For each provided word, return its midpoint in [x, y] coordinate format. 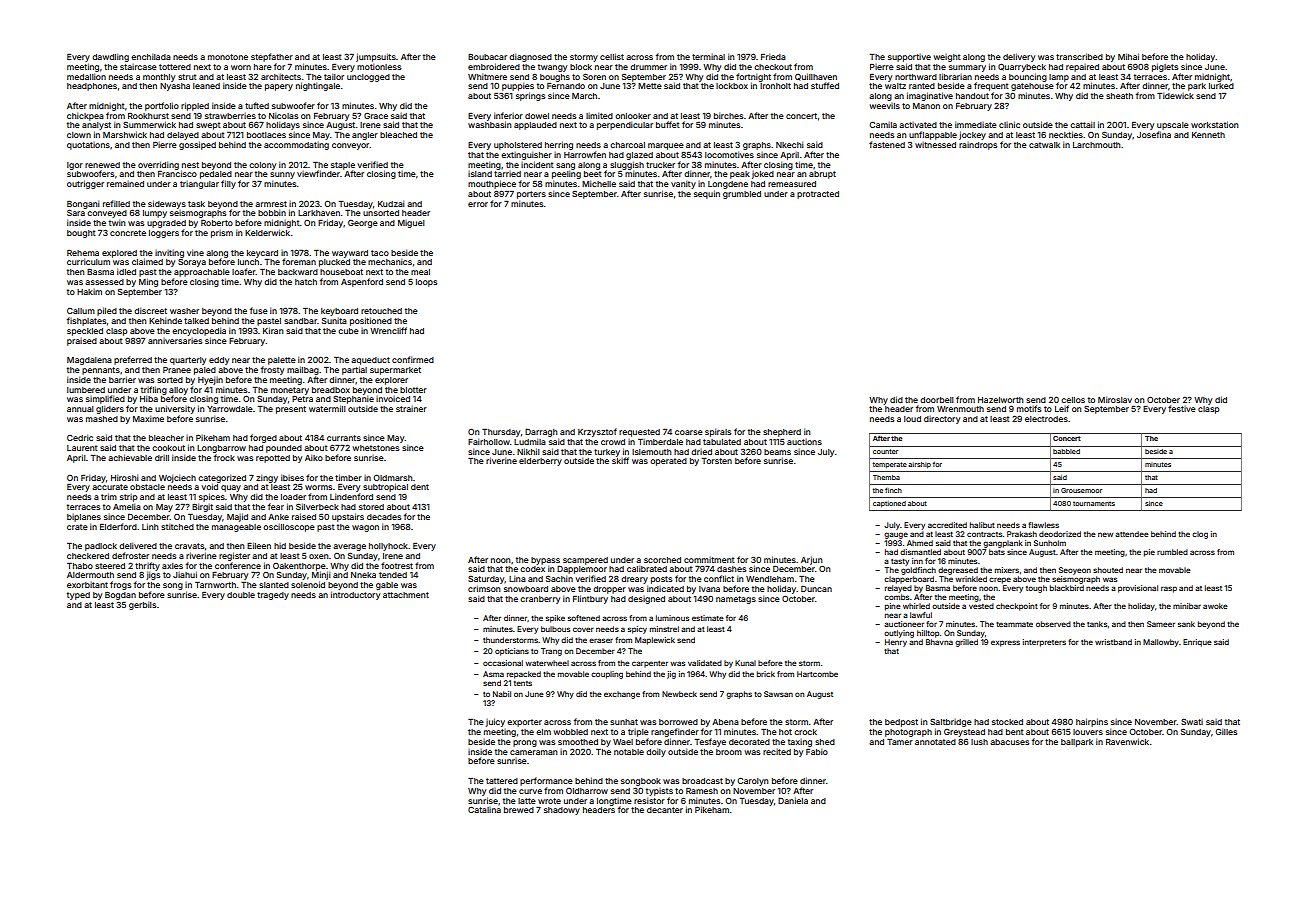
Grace [376, 116]
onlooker [633, 116]
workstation [1215, 124]
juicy [495, 722]
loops [426, 283]
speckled [85, 332]
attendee [1132, 534]
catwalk [1044, 145]
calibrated [647, 568]
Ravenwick [1127, 741]
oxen [319, 556]
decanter [665, 810]
